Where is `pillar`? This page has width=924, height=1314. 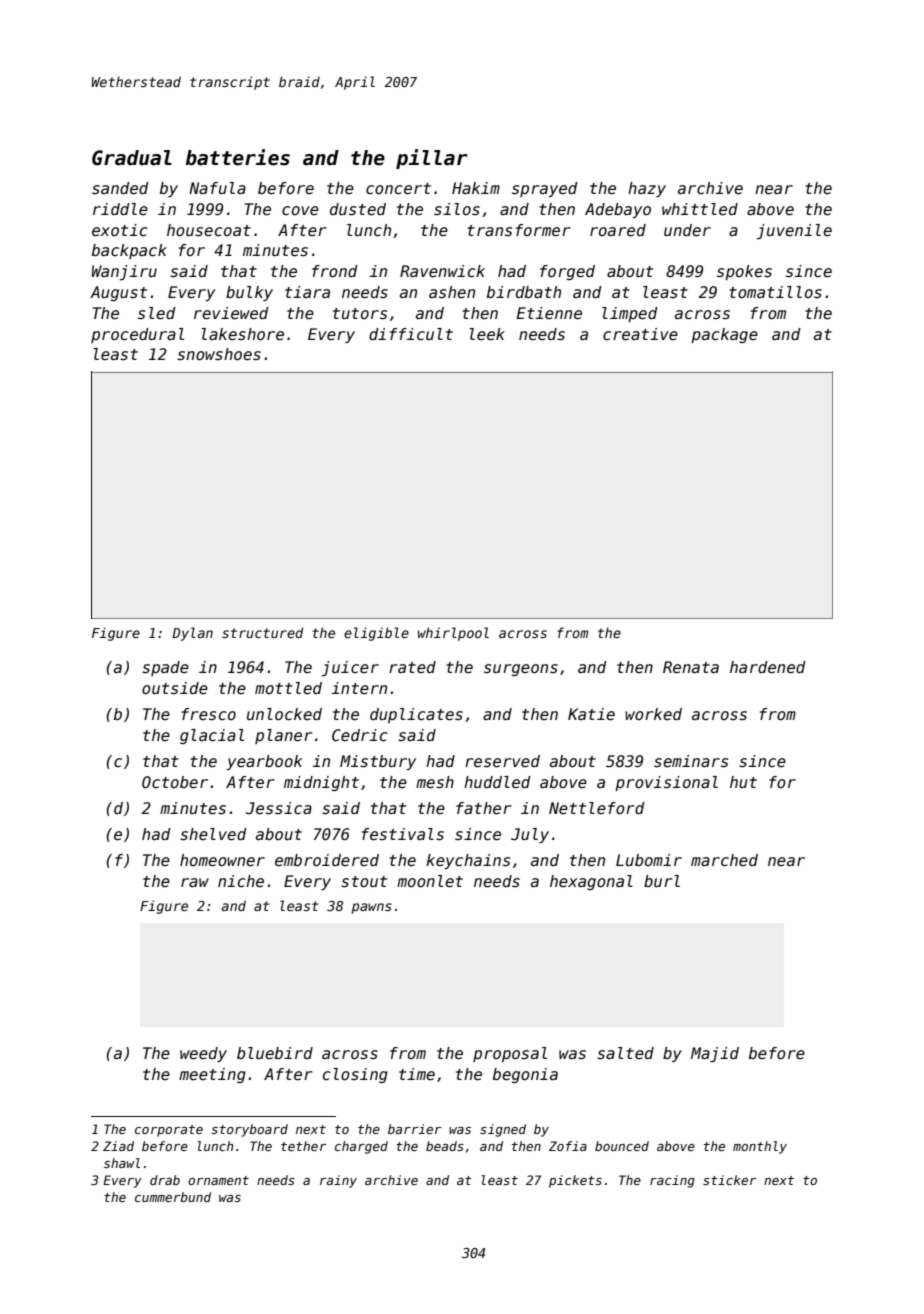
pillar is located at coordinates (432, 159).
